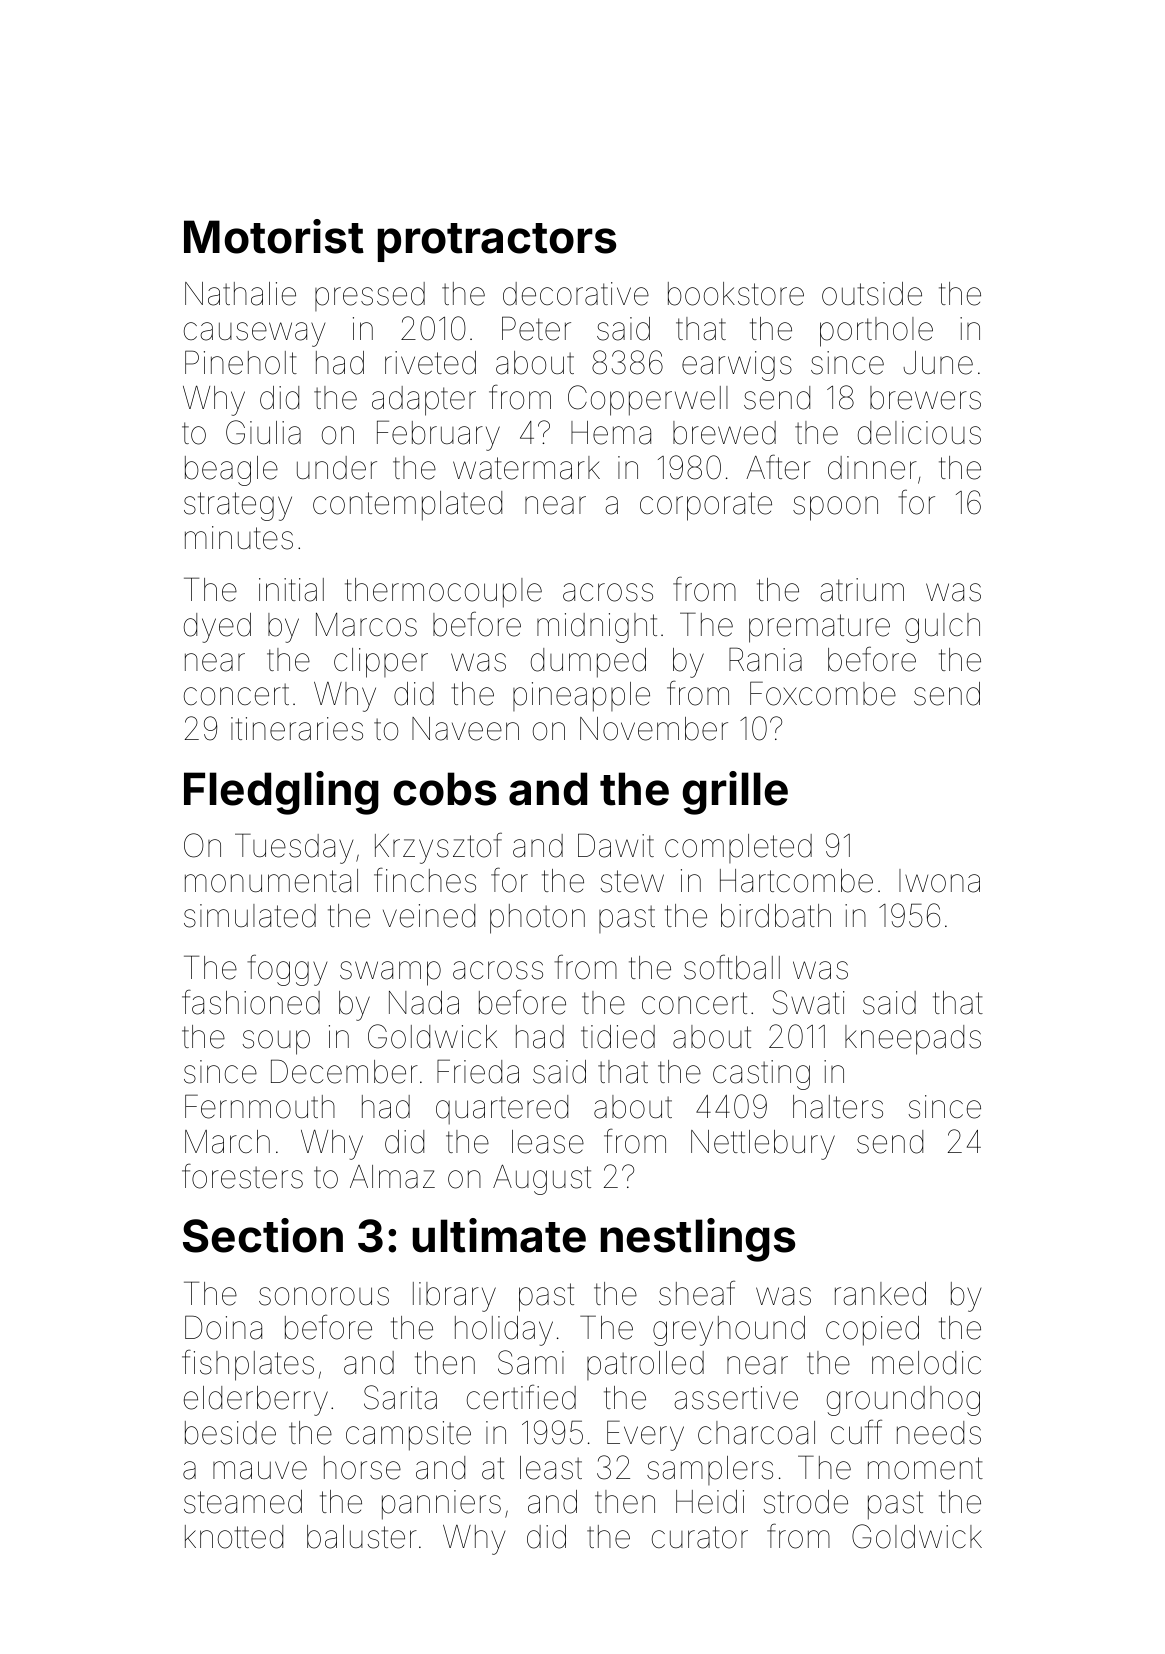 Image resolution: width=1165 pixels, height=1654 pixels. What do you see at coordinates (913, 1040) in the document?
I see `kneepads` at bounding box center [913, 1040].
